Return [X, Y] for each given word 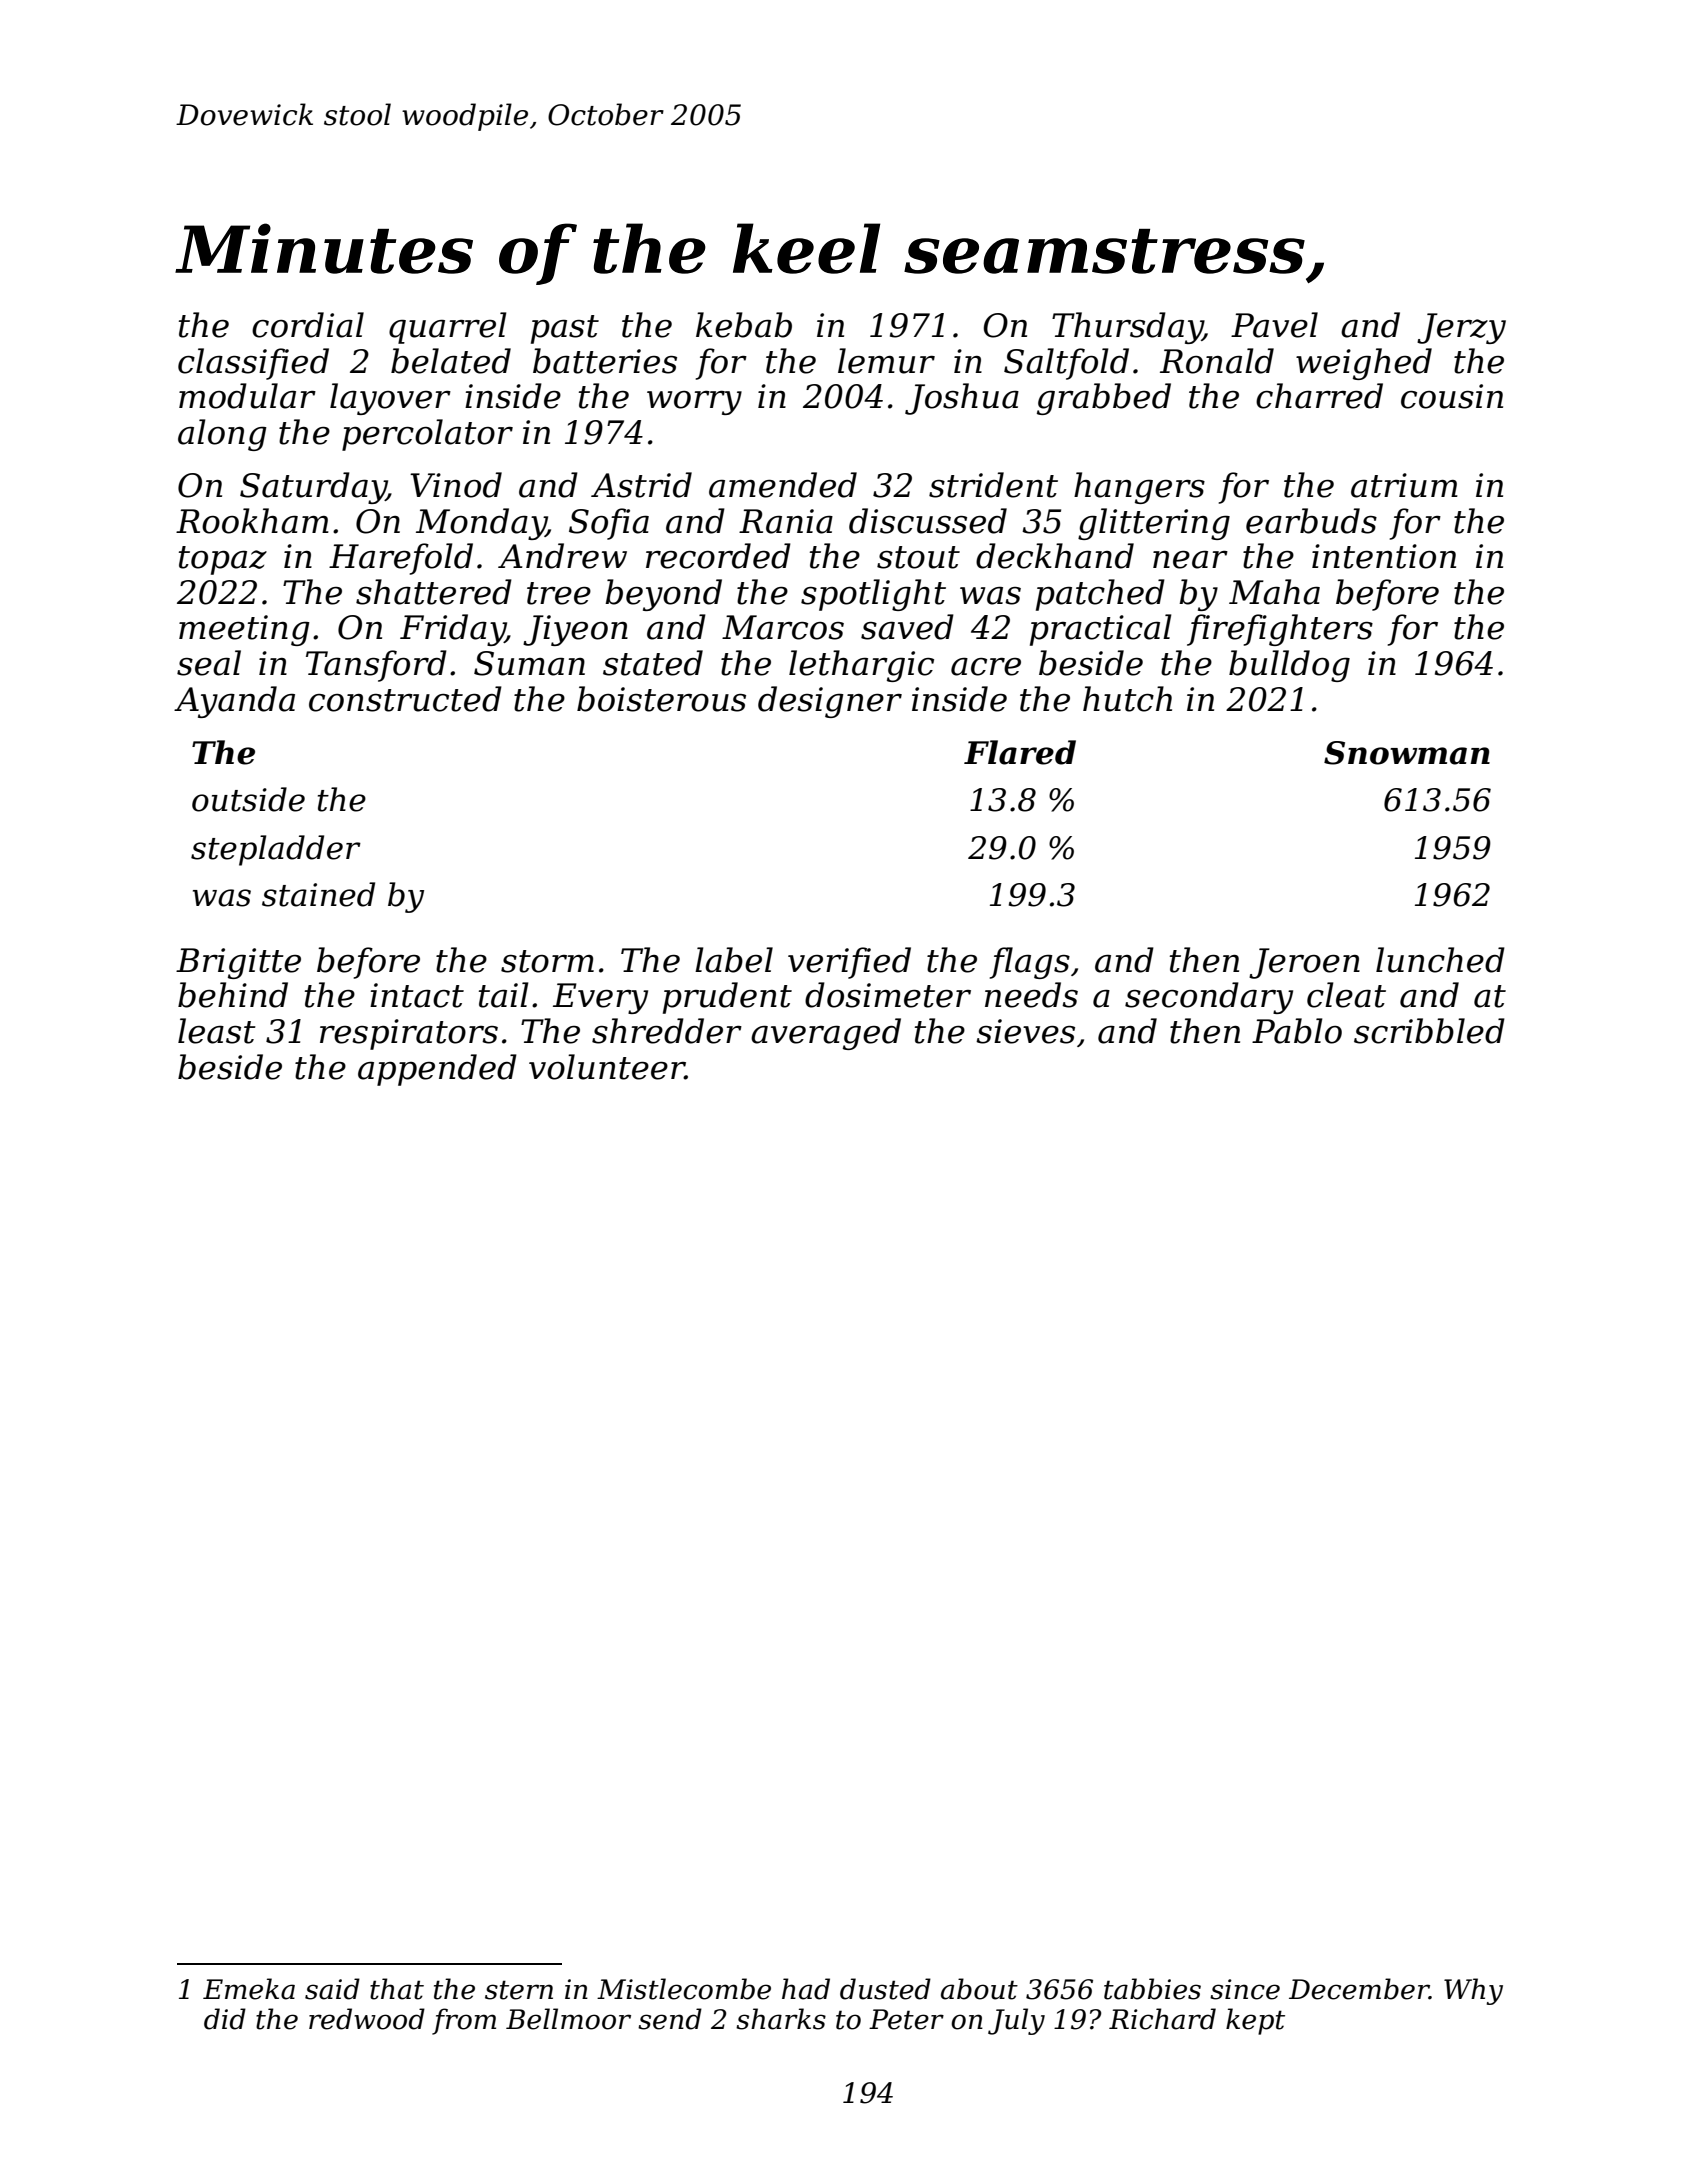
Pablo [1297, 1031]
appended [437, 1070]
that [397, 1989]
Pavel [1274, 325]
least [217, 1031]
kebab [744, 325]
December [1359, 1989]
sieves [1025, 1031]
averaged [826, 1034]
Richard [1162, 2019]
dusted [885, 1989]
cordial [308, 325]
